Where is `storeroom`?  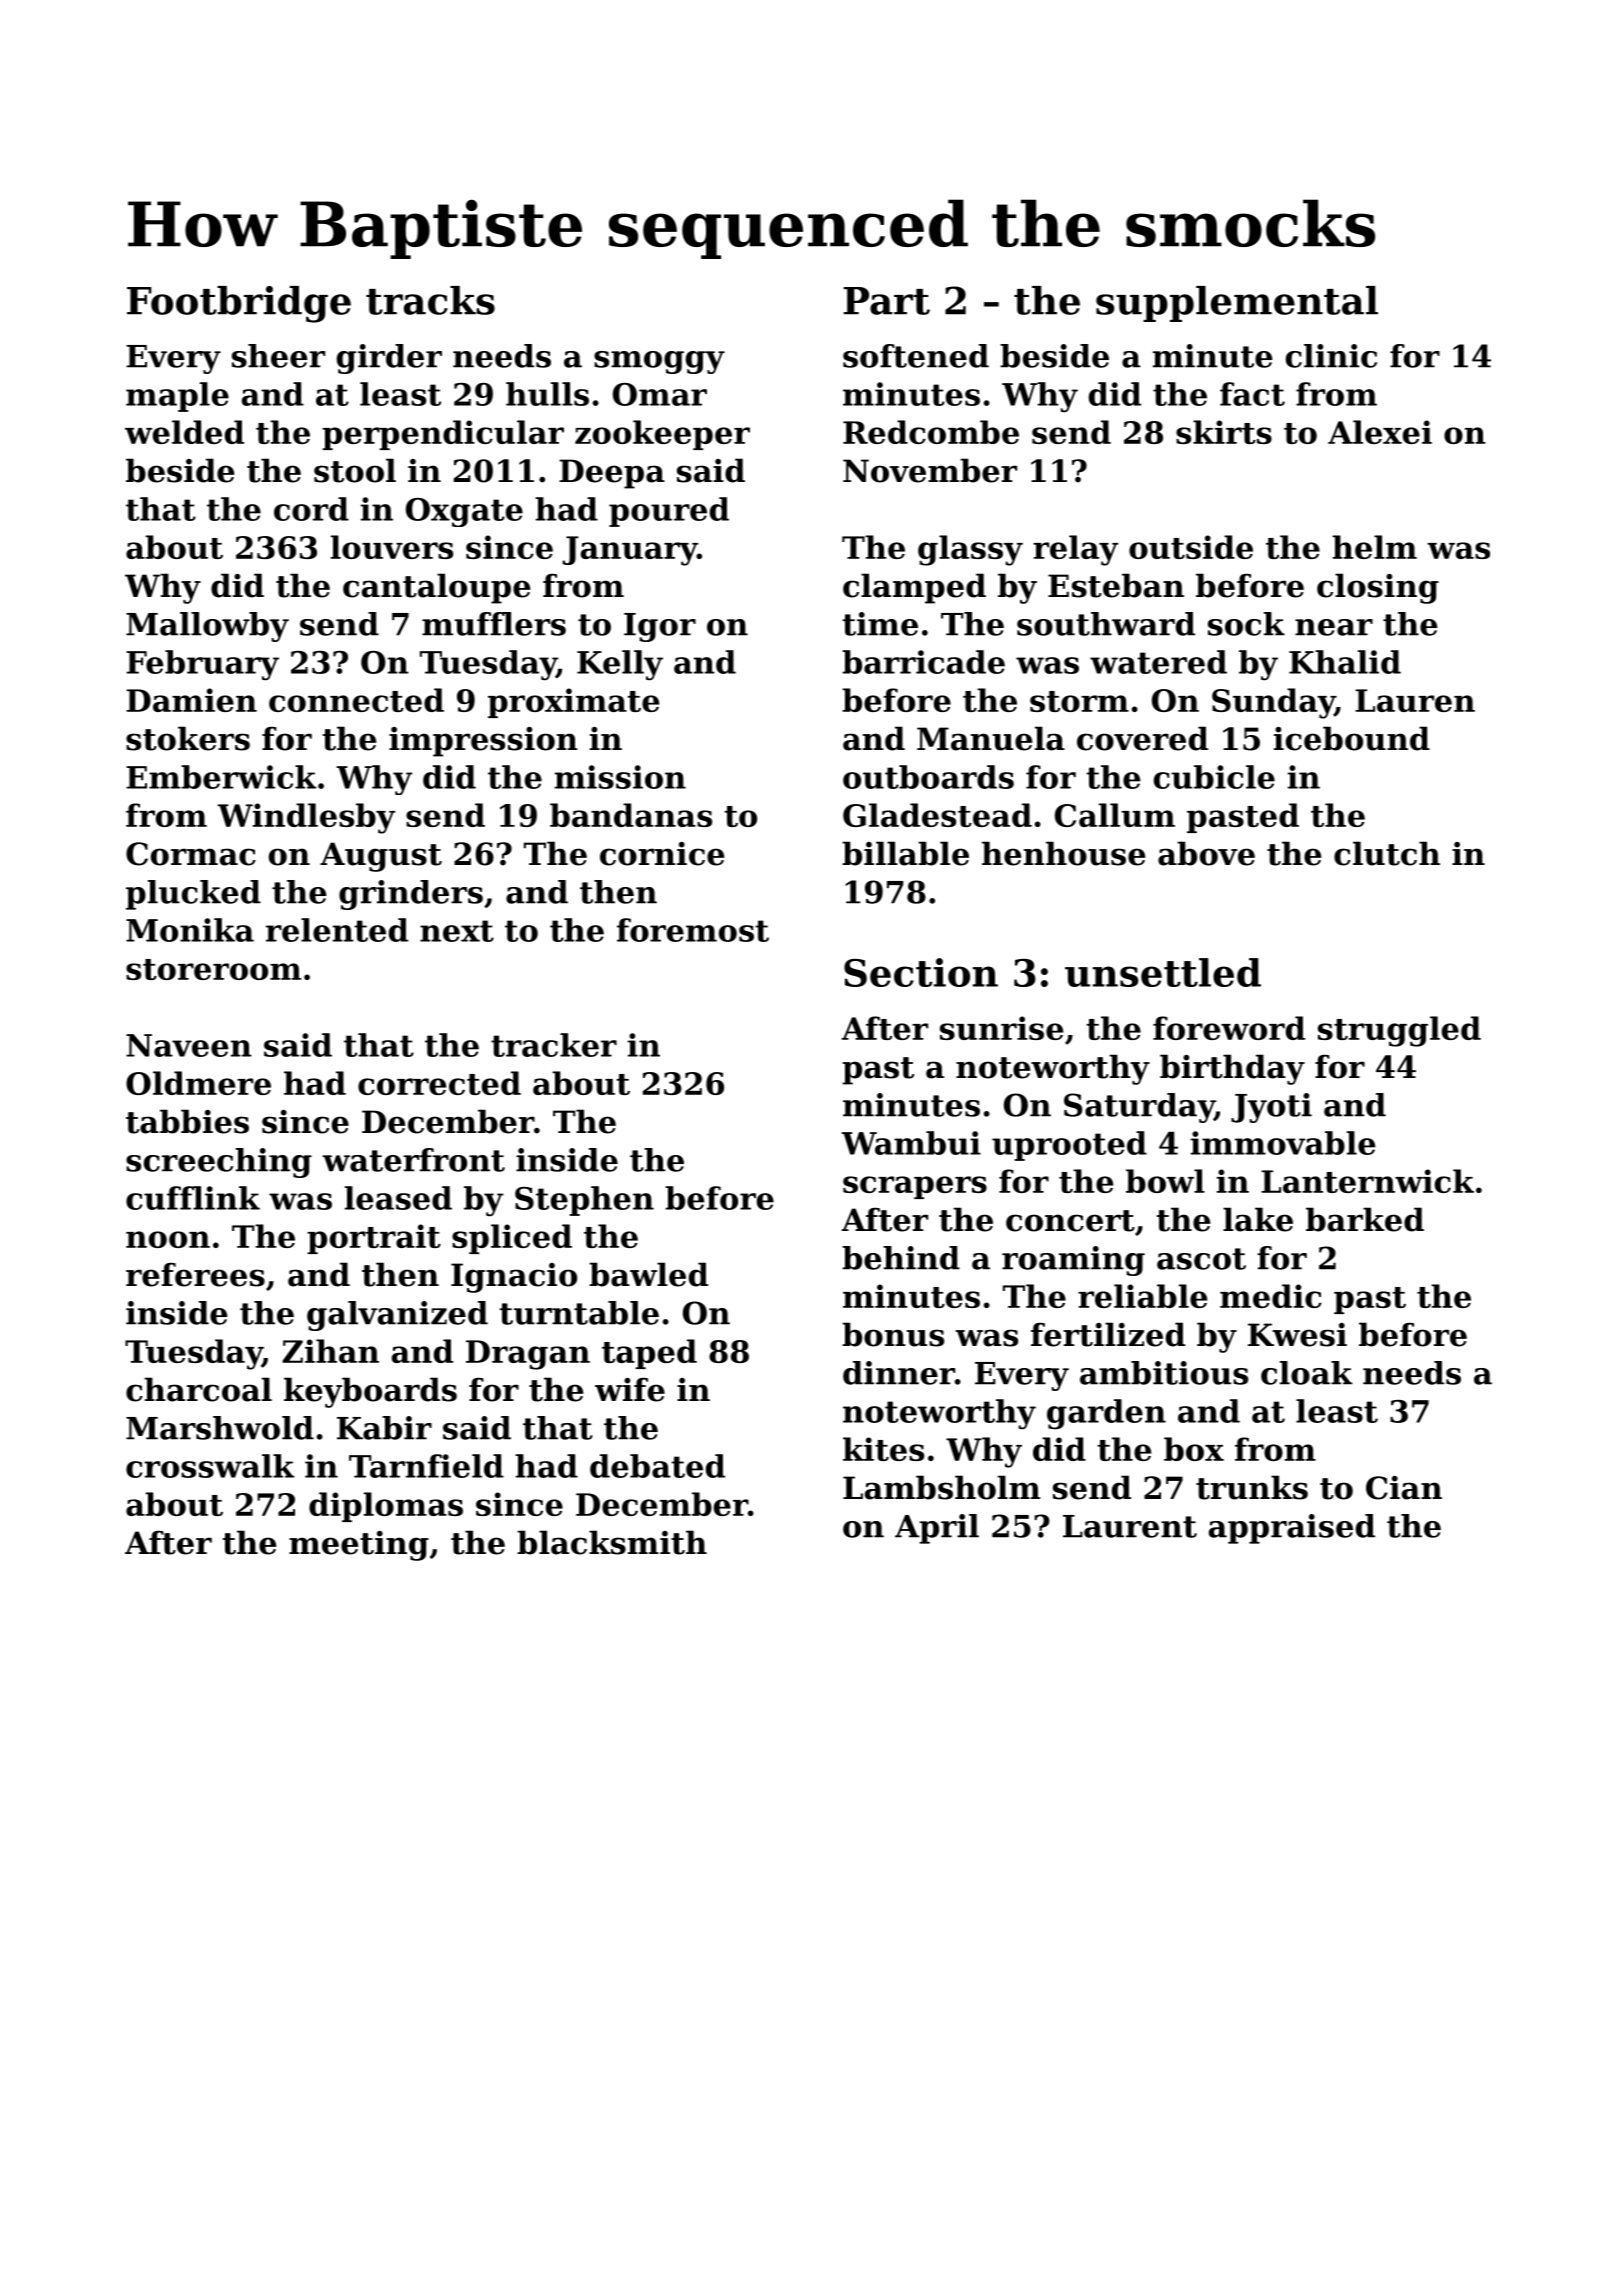
storeroom is located at coordinates (213, 969).
